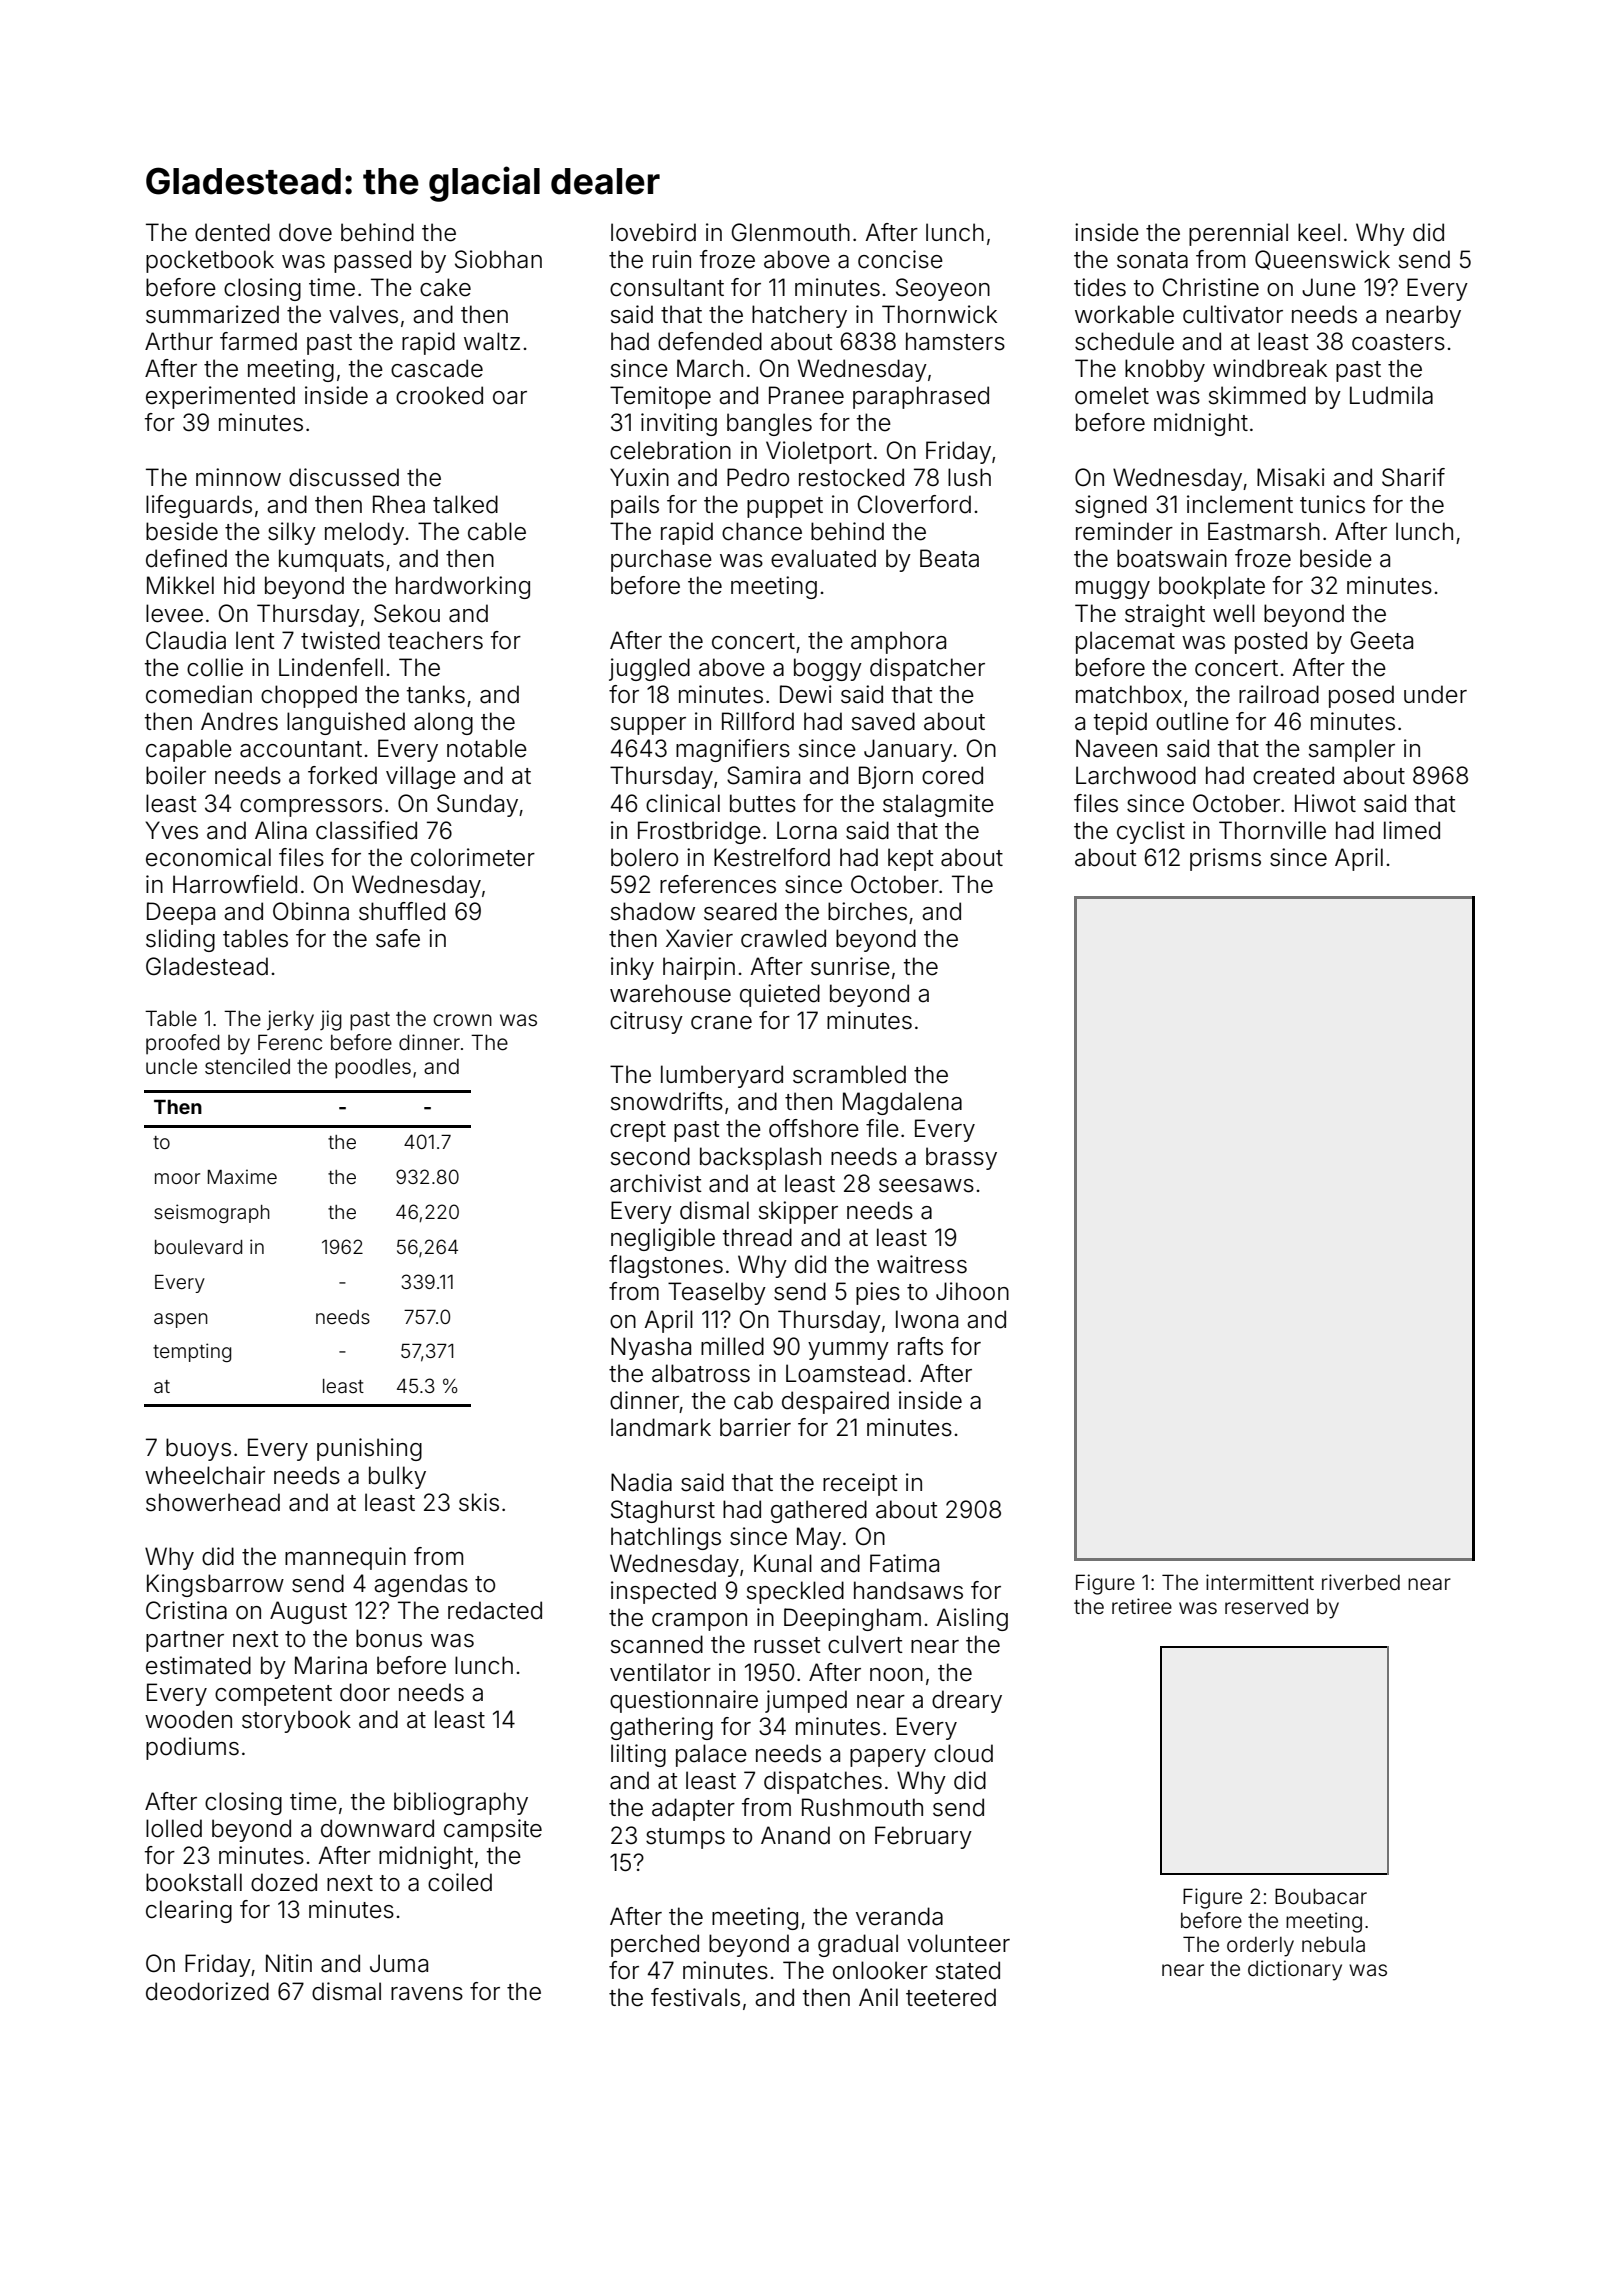 This page has height=2292, width=1620. I want to click on veranda, so click(899, 1916).
